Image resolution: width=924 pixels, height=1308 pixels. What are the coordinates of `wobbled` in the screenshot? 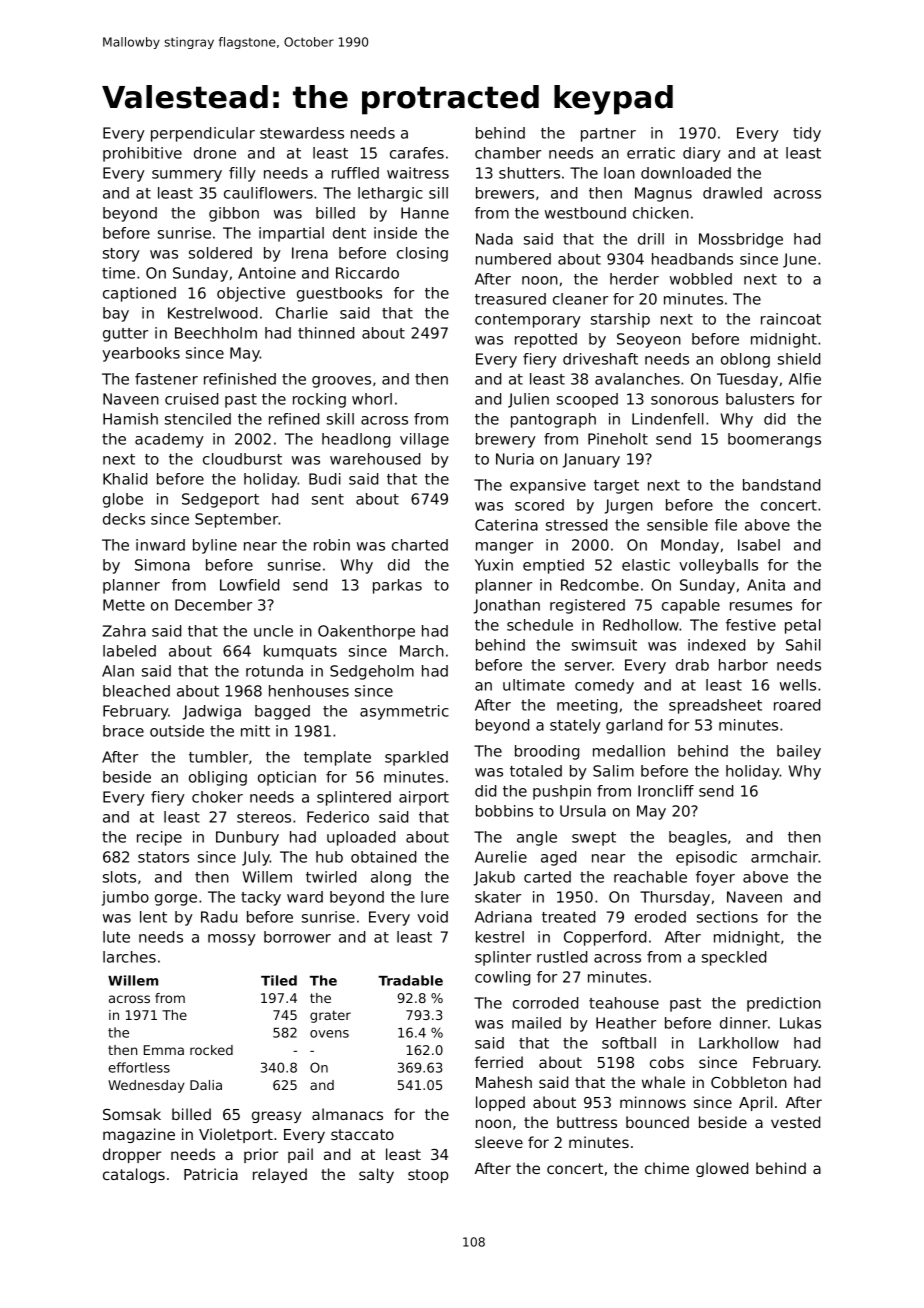 It's located at (701, 279).
